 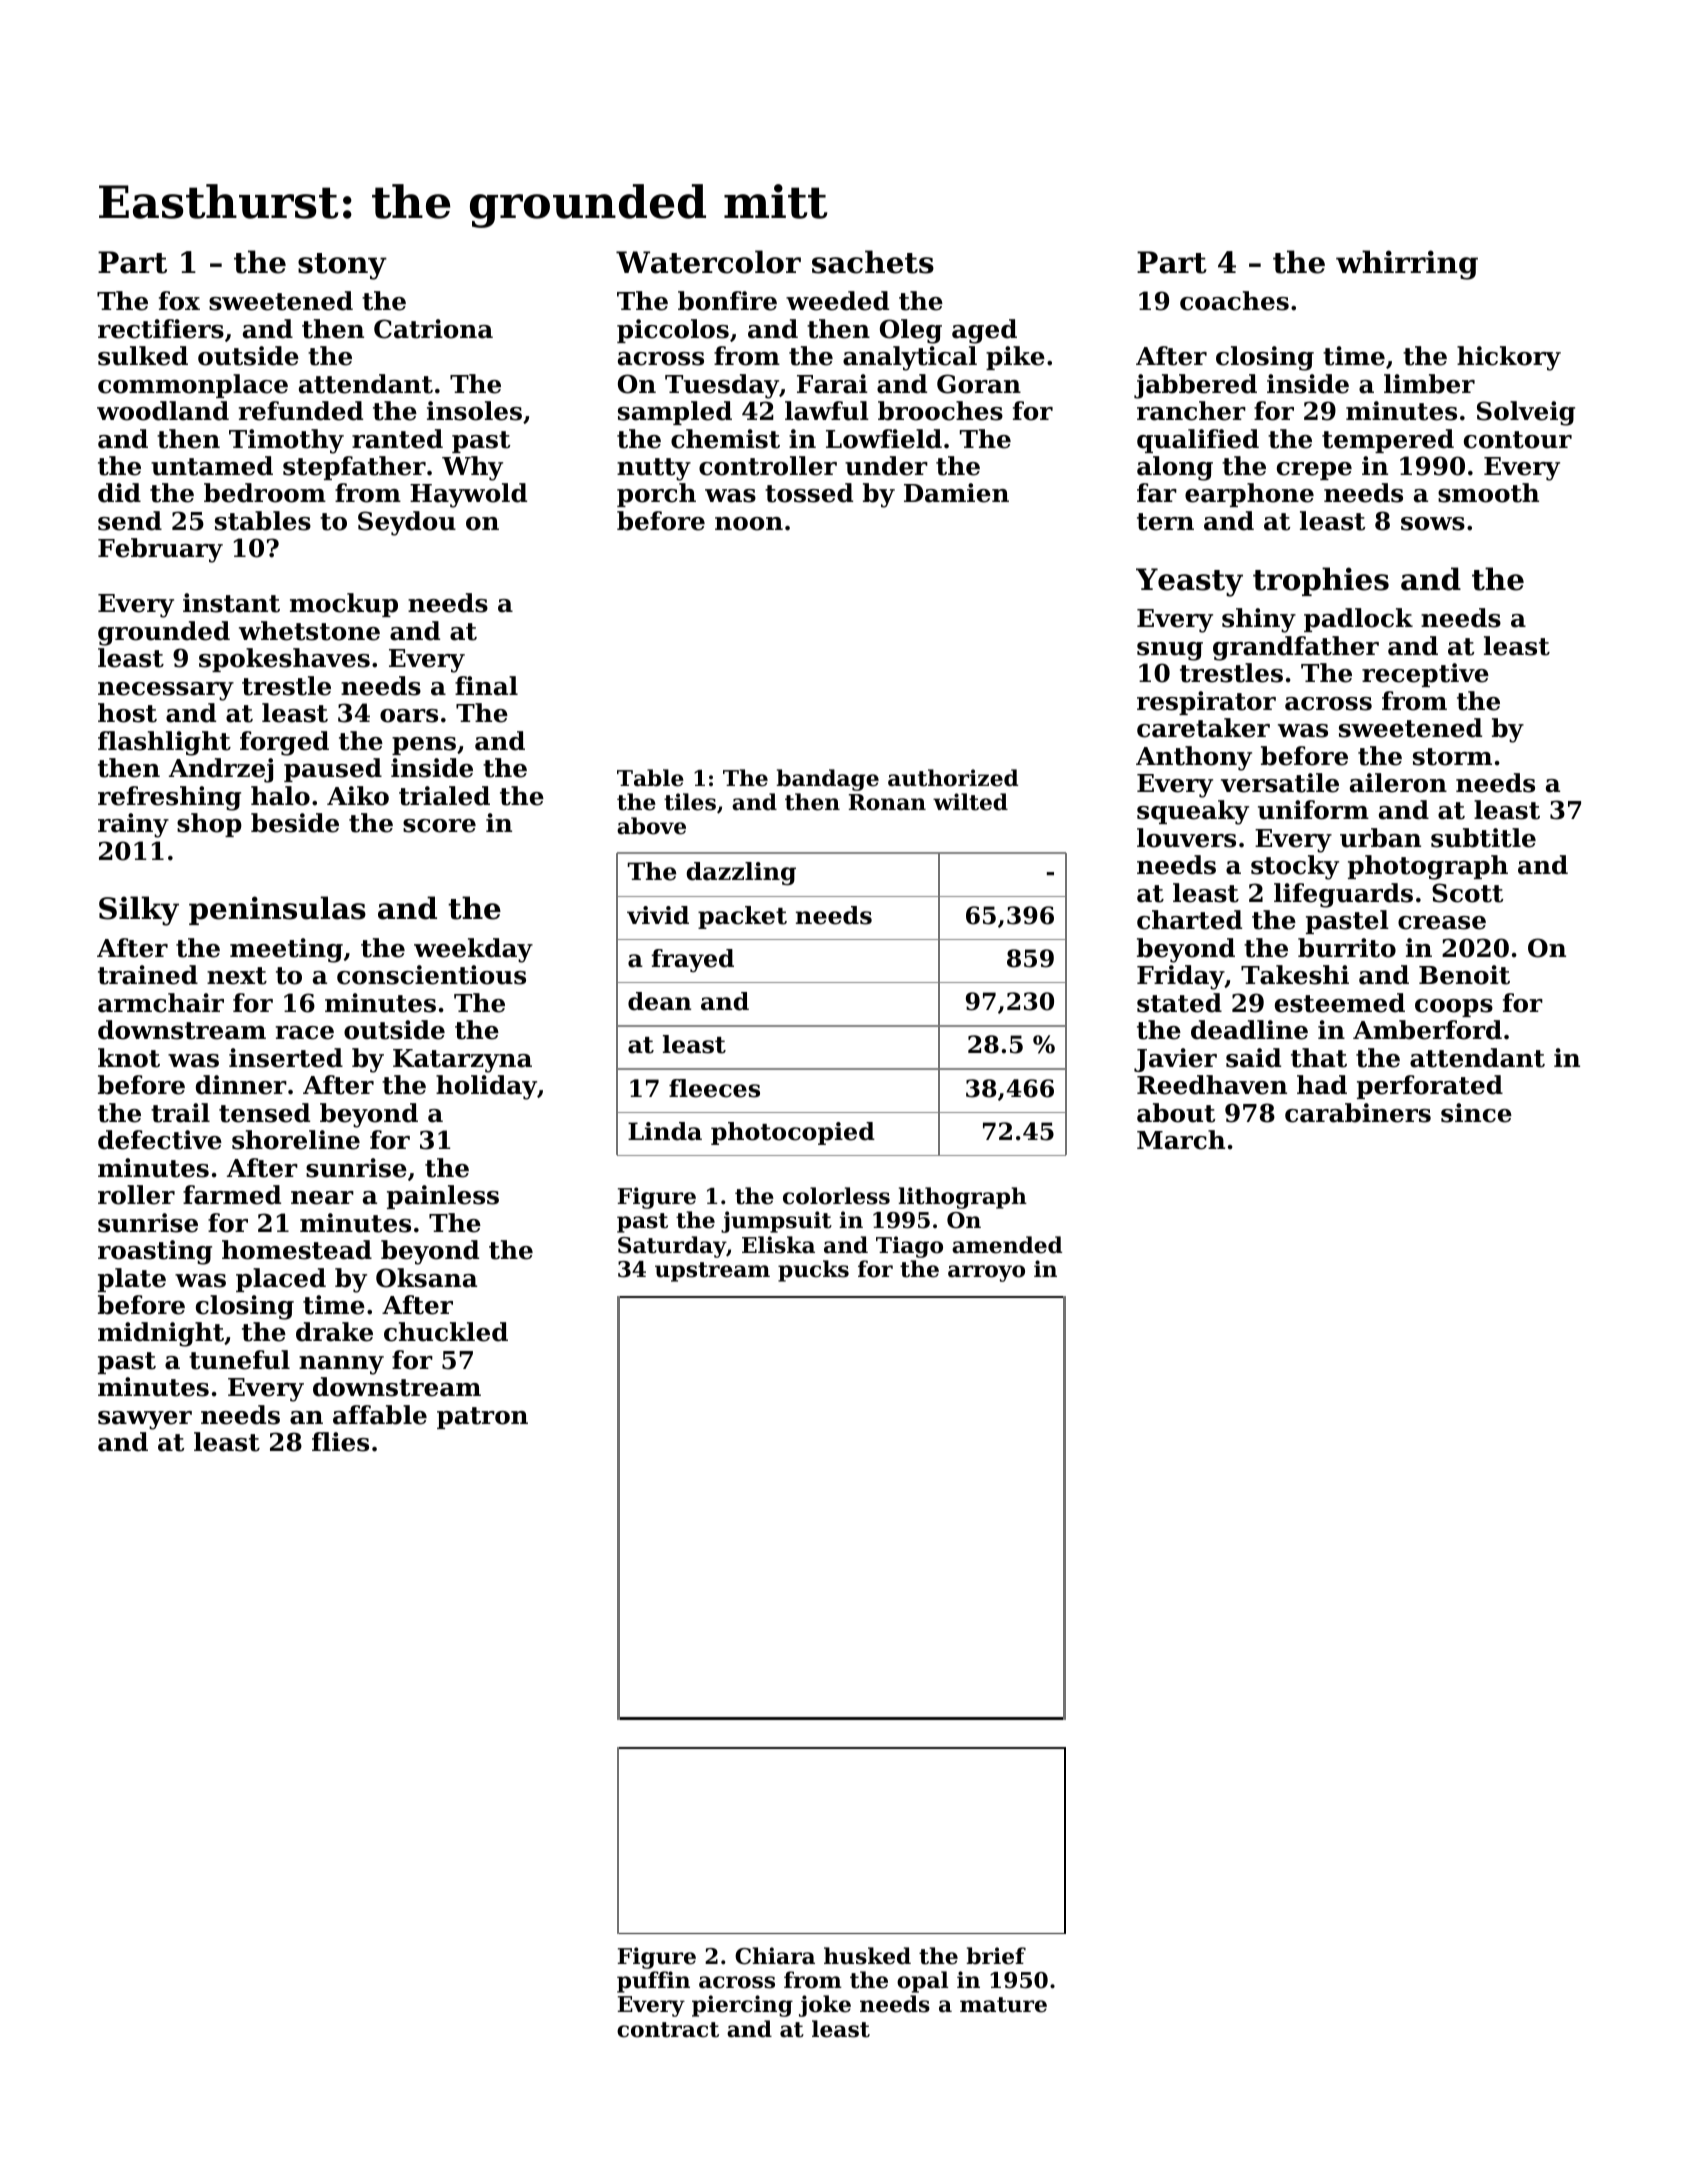 I want to click on woodland, so click(x=163, y=411).
